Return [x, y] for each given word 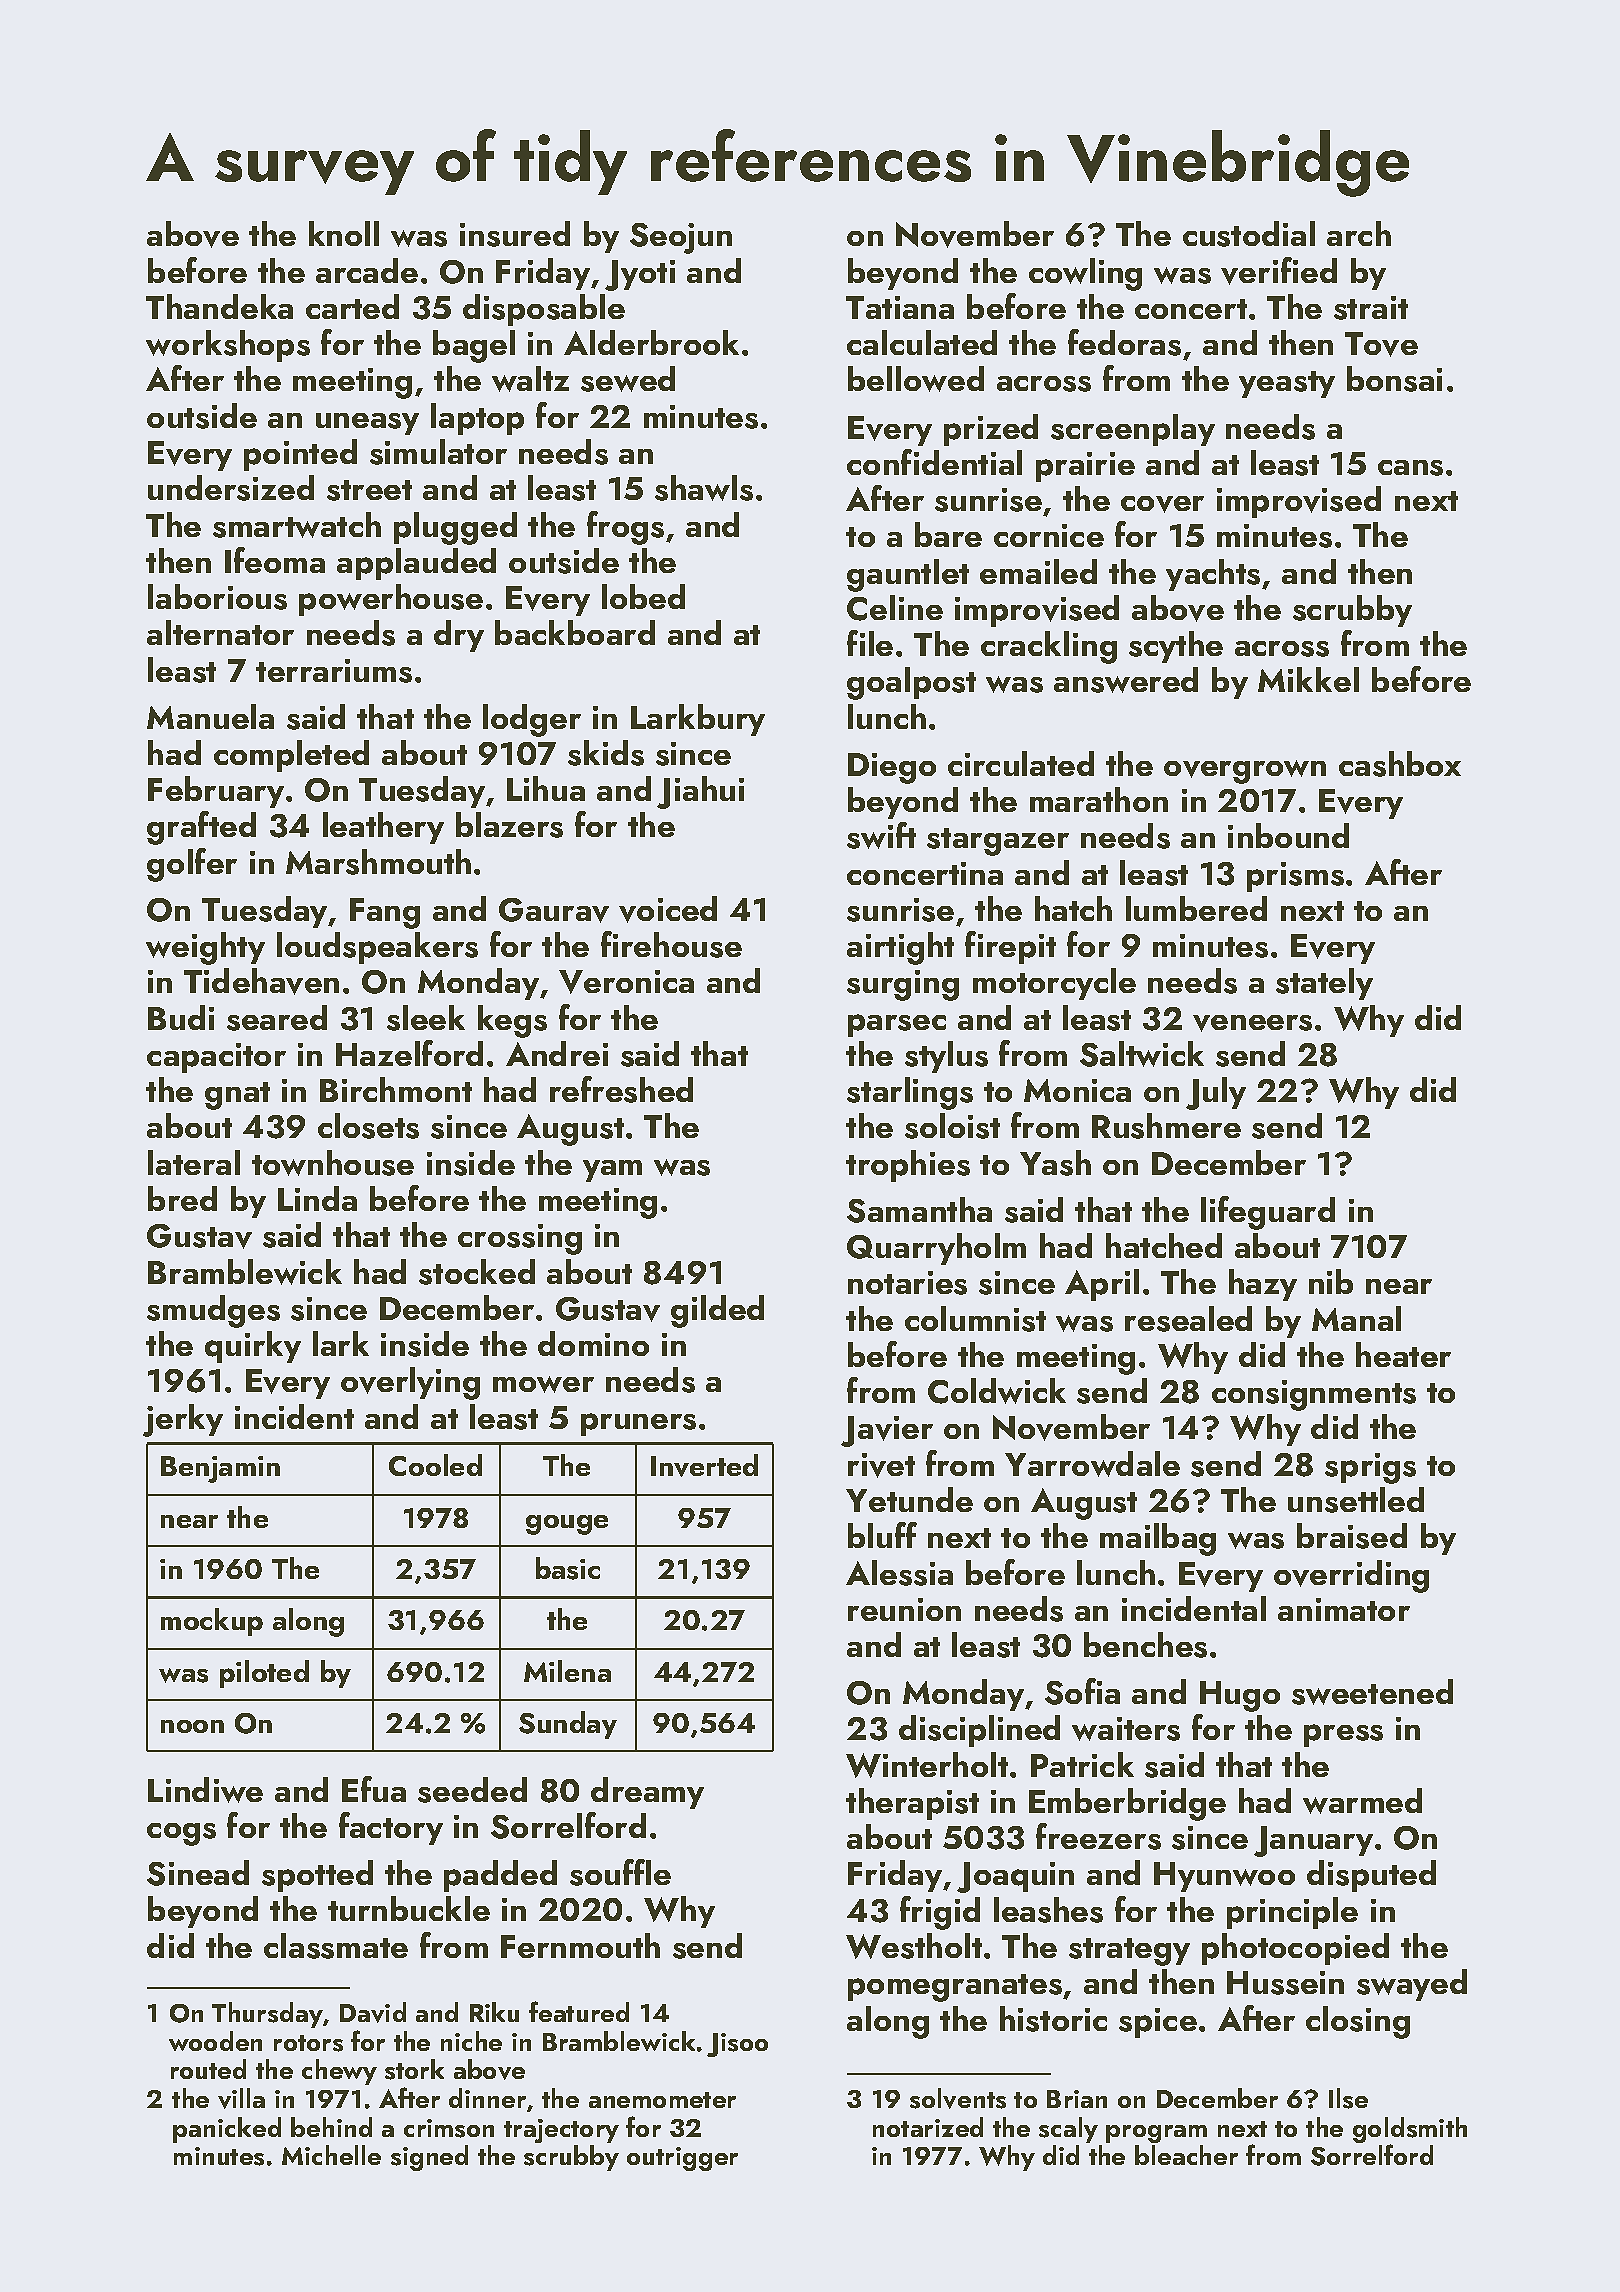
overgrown [1245, 772]
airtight [900, 948]
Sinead [198, 1873]
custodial [1249, 234]
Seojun [681, 238]
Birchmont [396, 1089]
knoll [344, 233]
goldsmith [1410, 2130]
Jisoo [737, 2045]
